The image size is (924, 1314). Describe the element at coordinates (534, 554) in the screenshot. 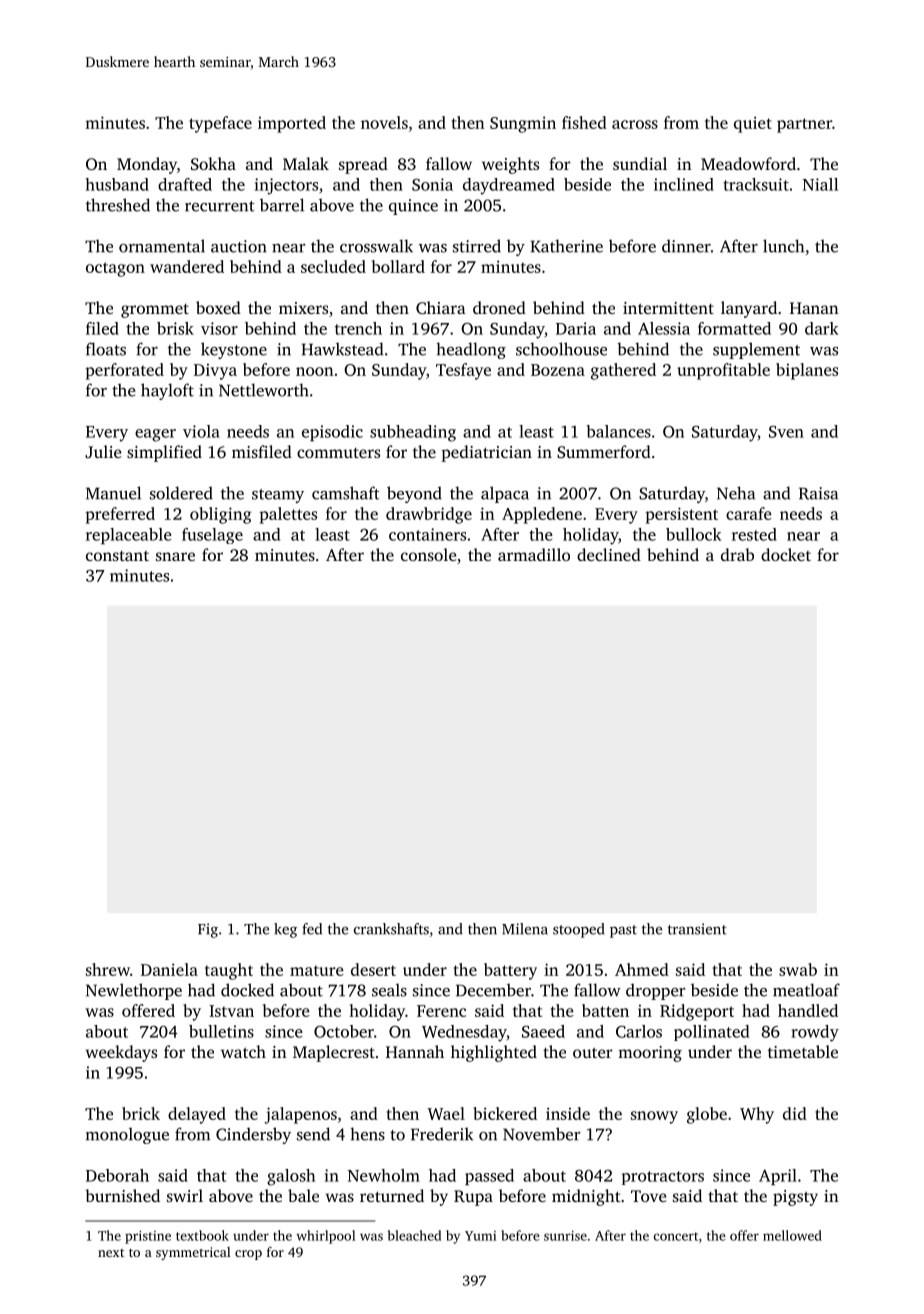

I see `armadillo` at that location.
